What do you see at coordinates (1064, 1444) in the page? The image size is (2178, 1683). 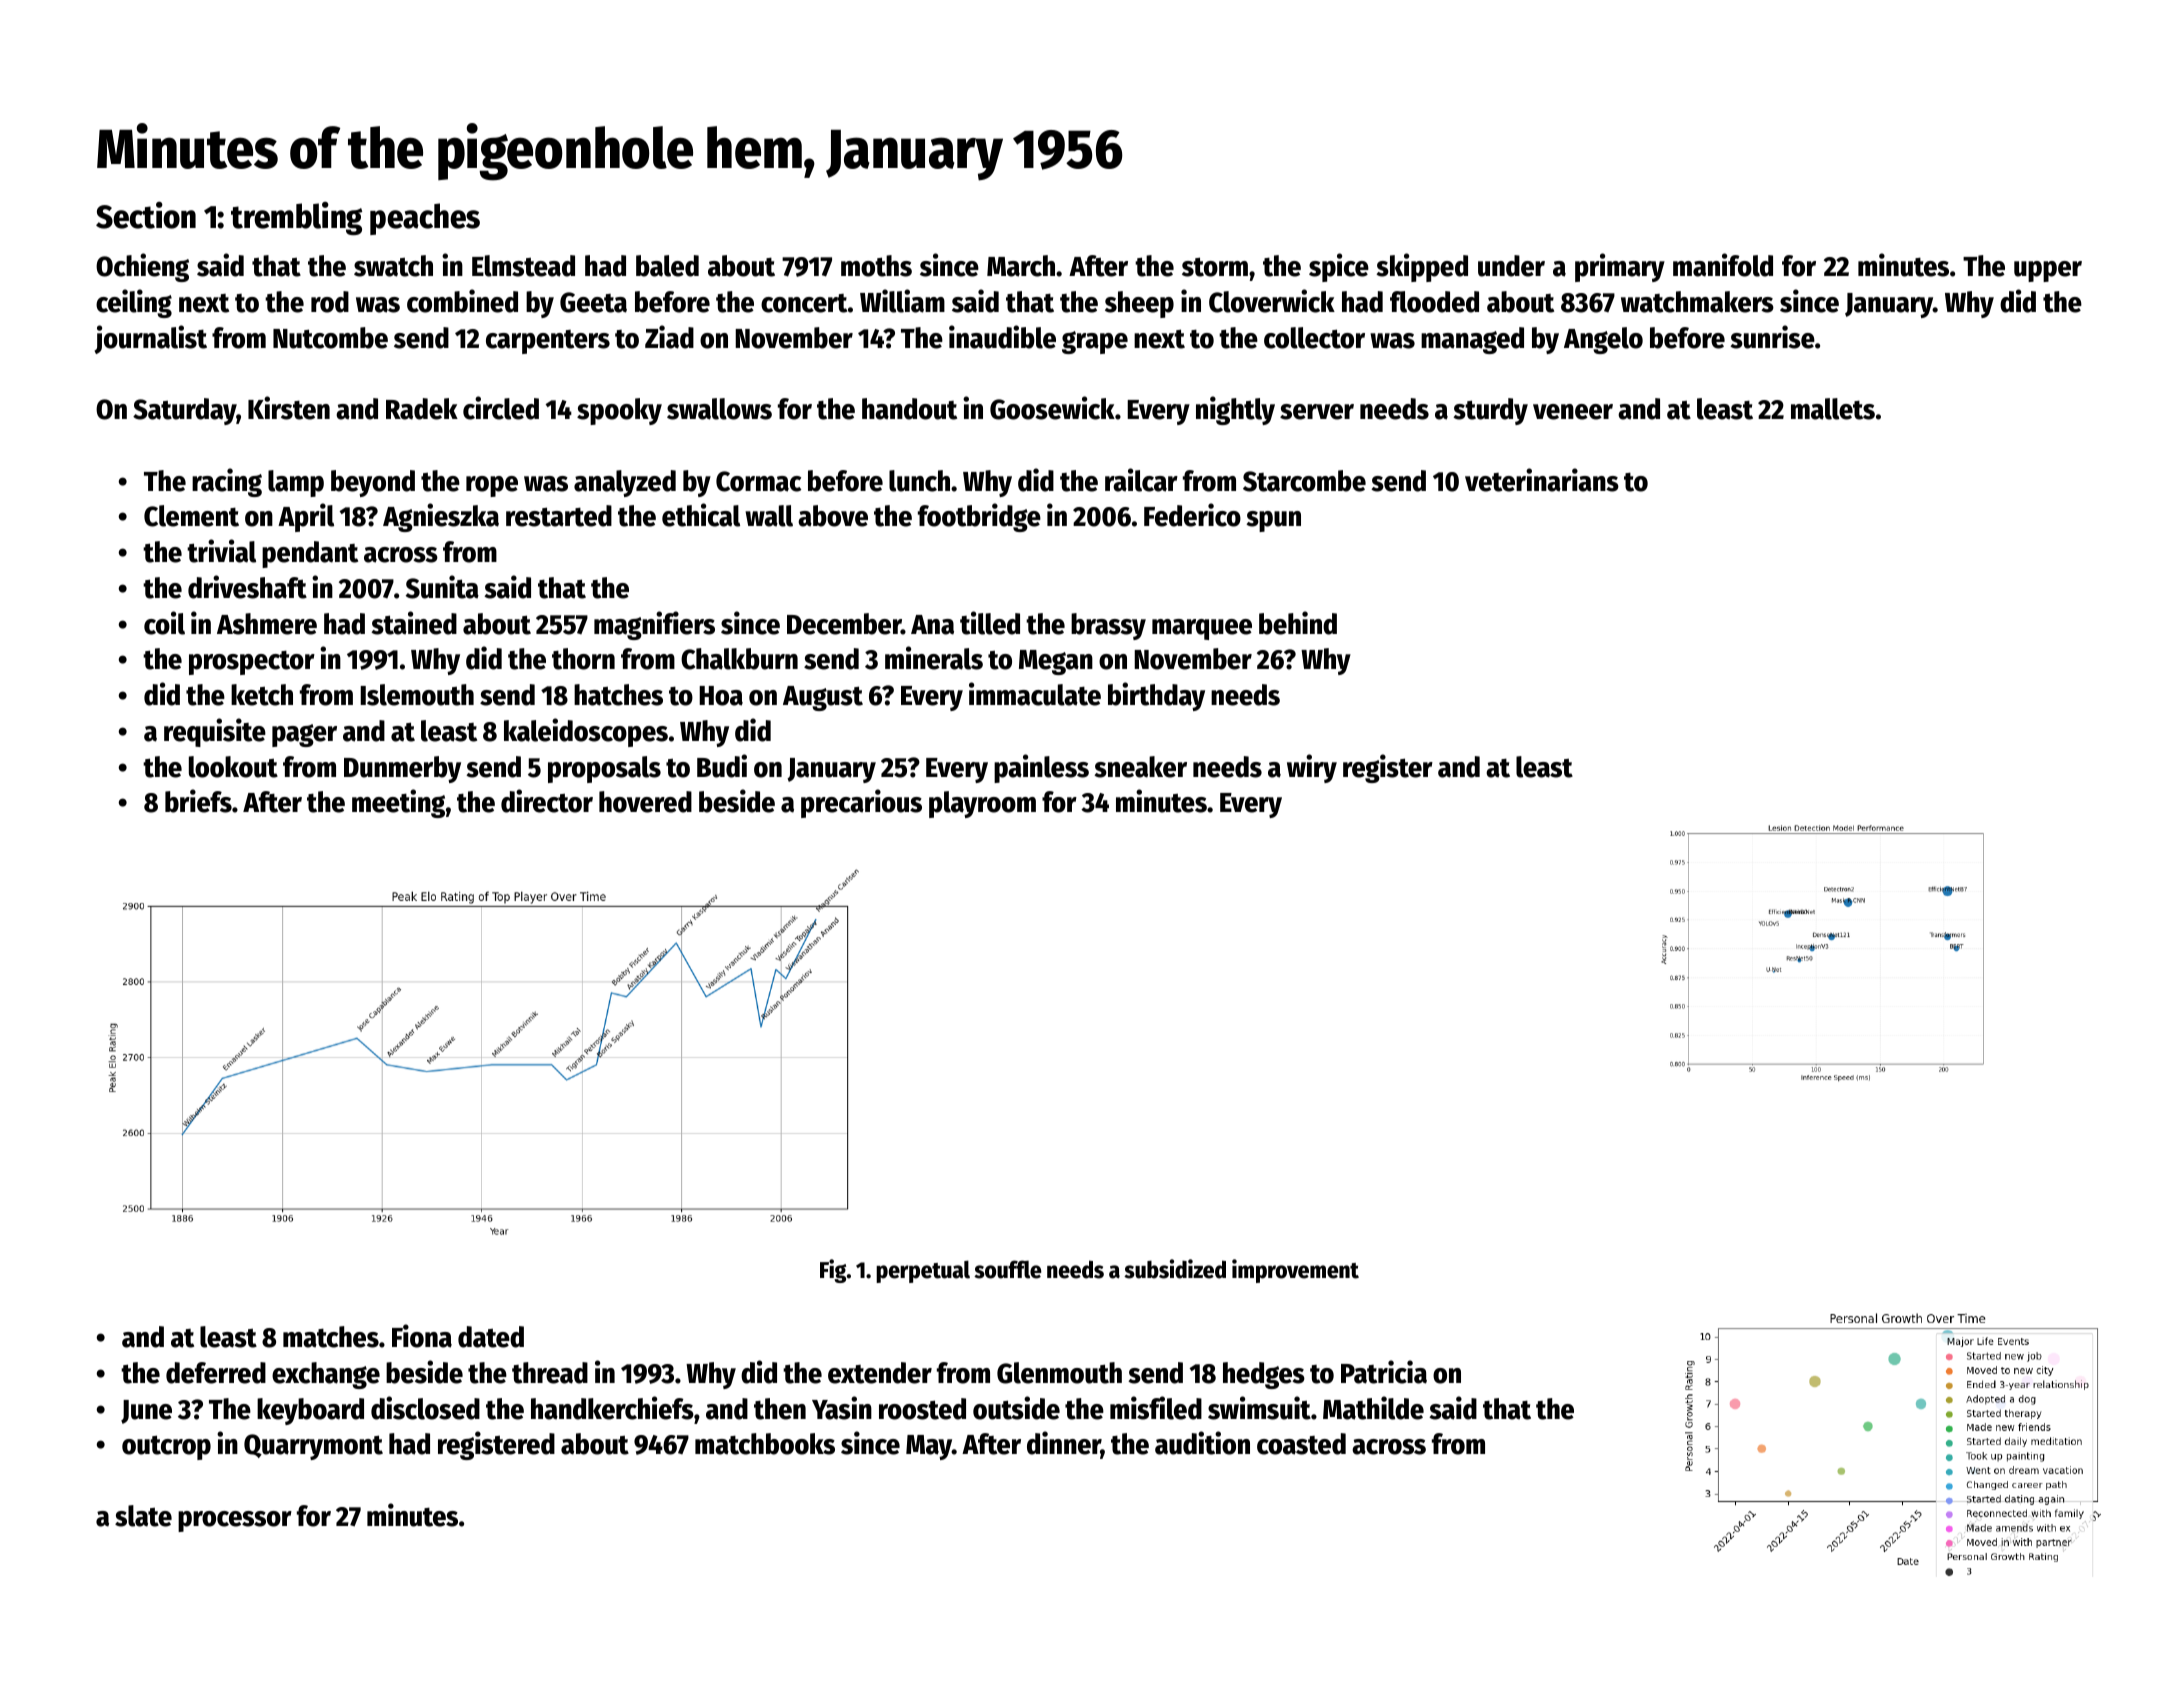 I see `dinner` at bounding box center [1064, 1444].
